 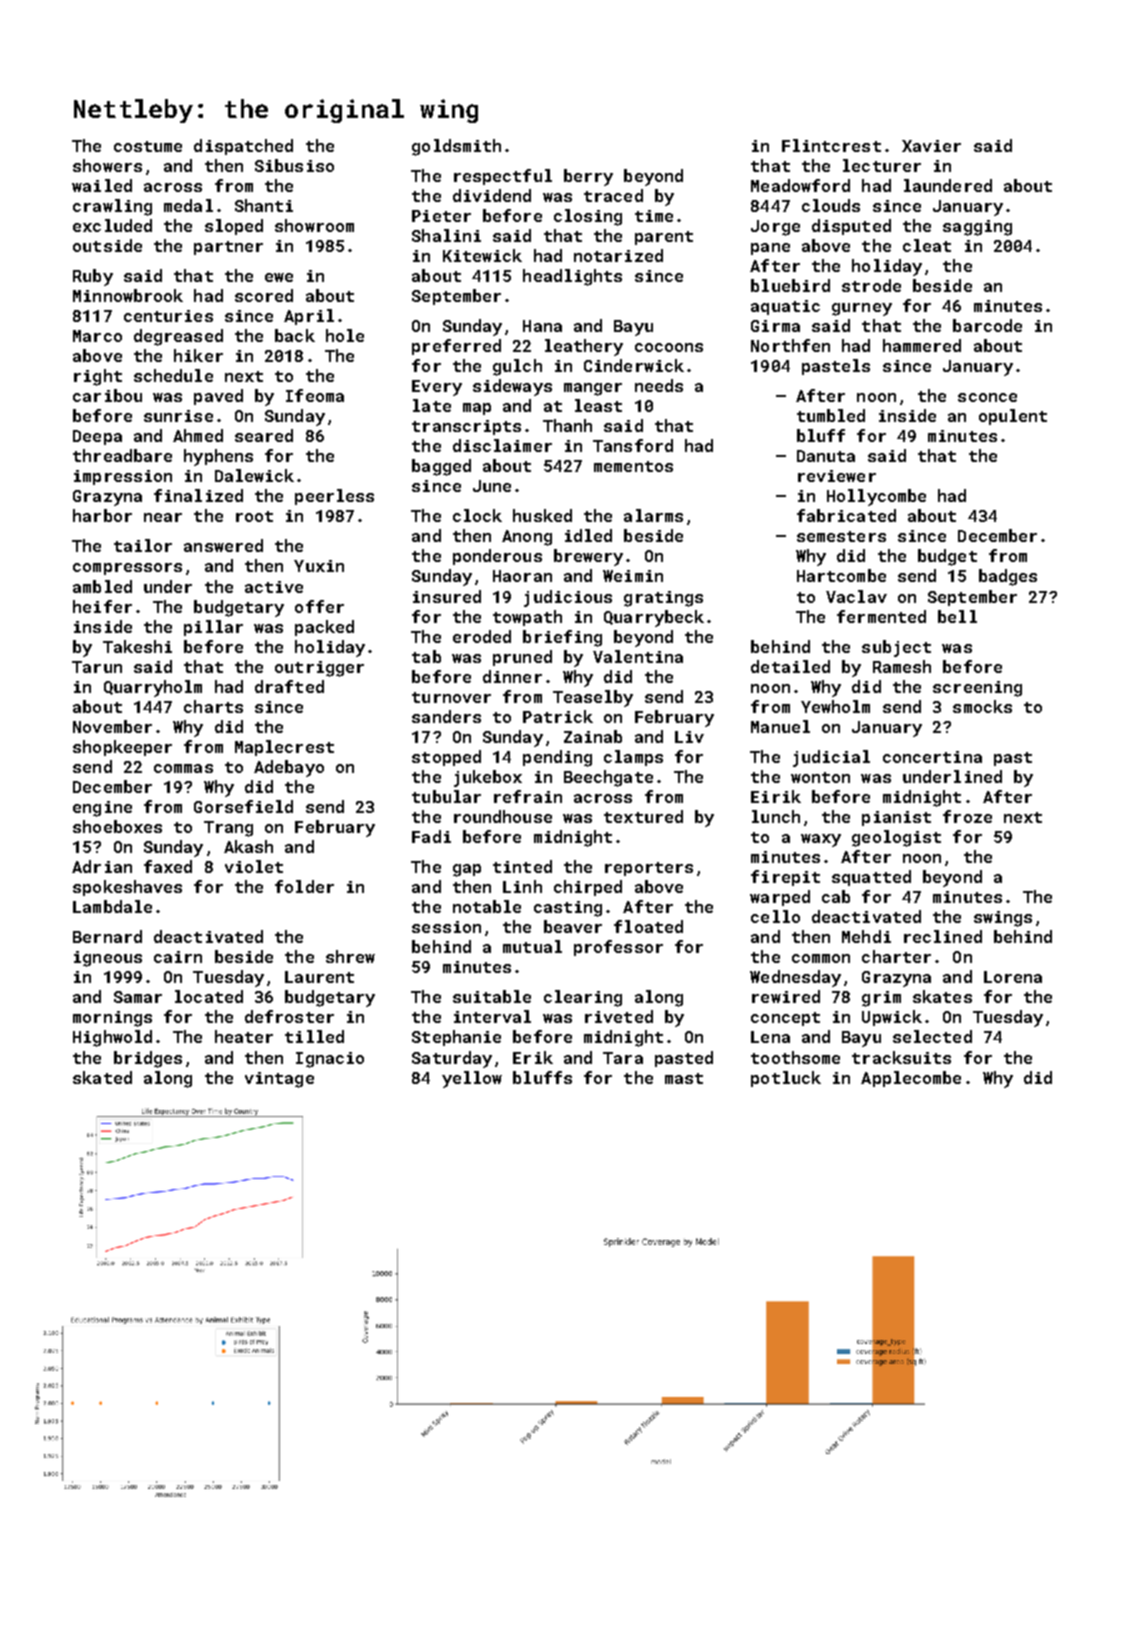 I want to click on lecturer, so click(x=882, y=165).
